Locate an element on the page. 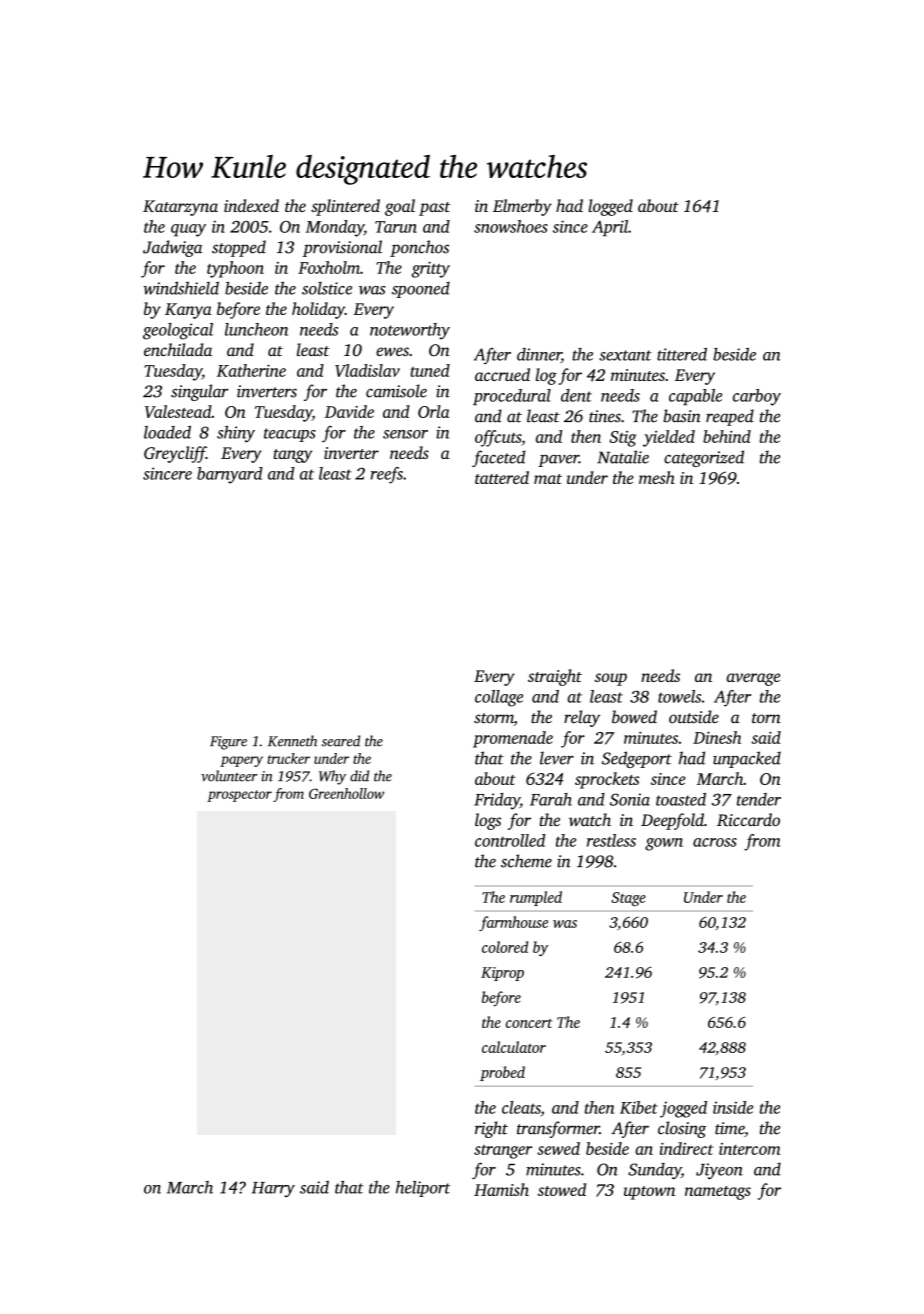 The image size is (924, 1314). tittered is located at coordinates (682, 354).
